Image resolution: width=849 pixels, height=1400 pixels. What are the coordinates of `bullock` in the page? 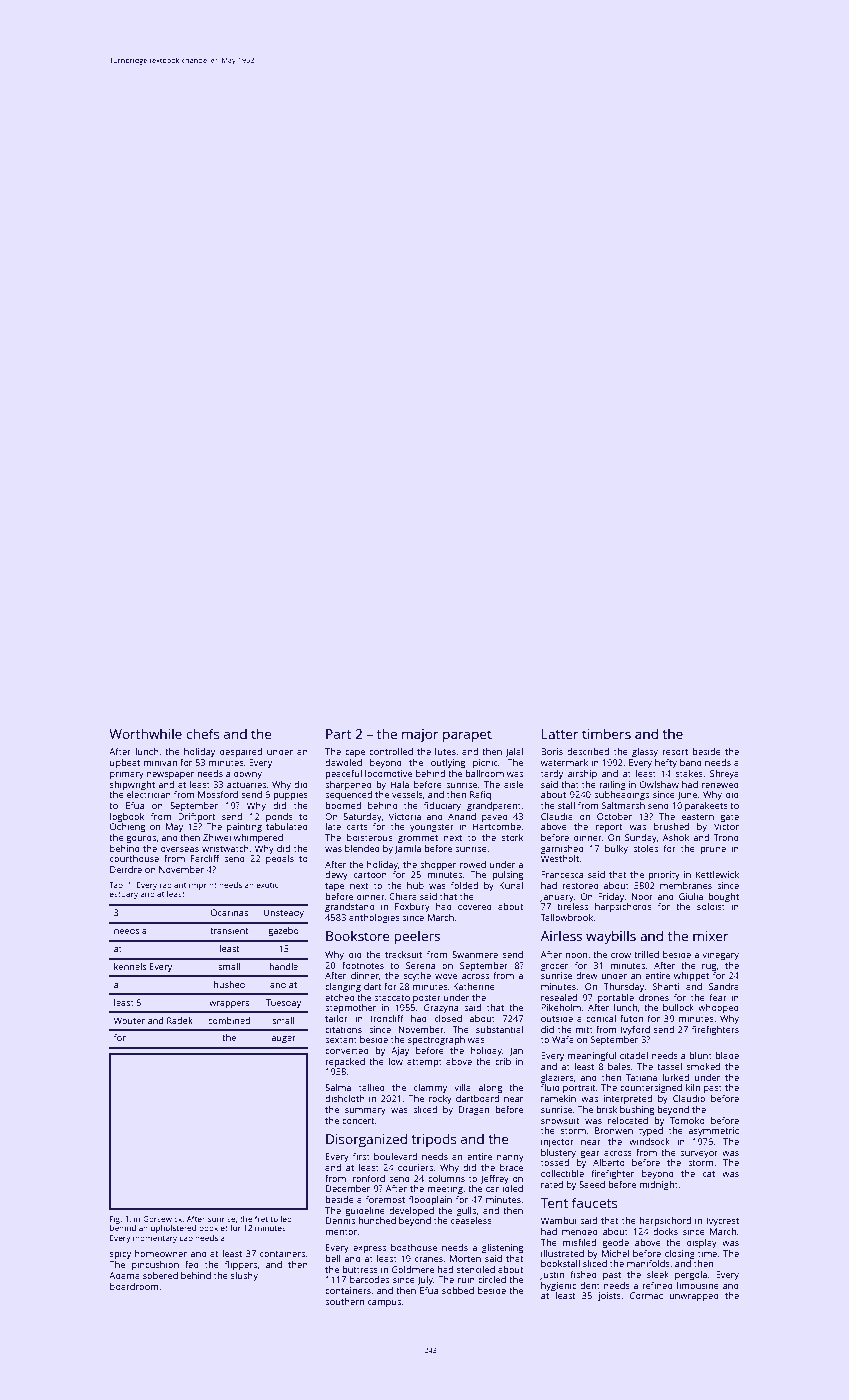 It's located at (678, 1007).
